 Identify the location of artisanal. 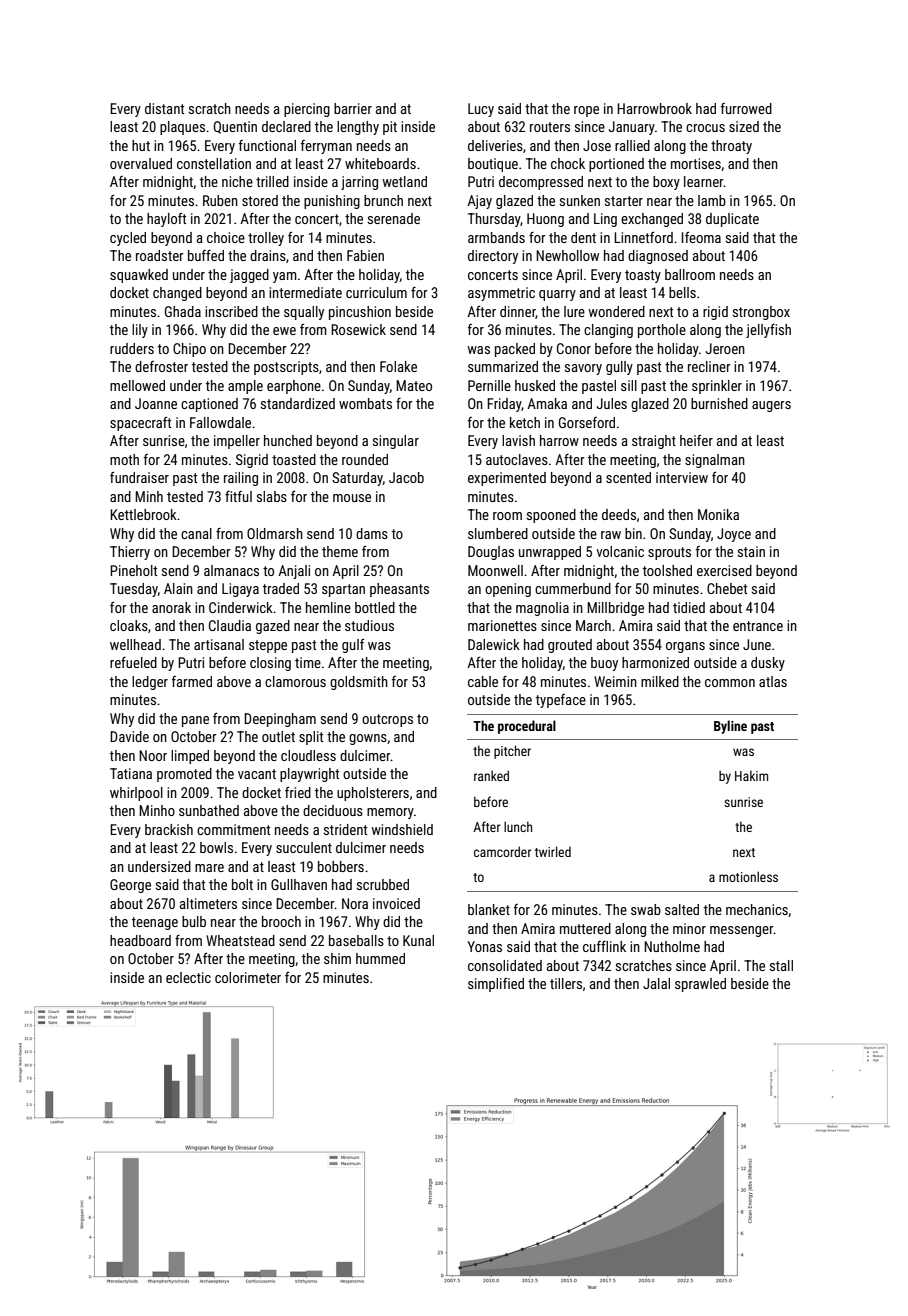
(219, 644).
